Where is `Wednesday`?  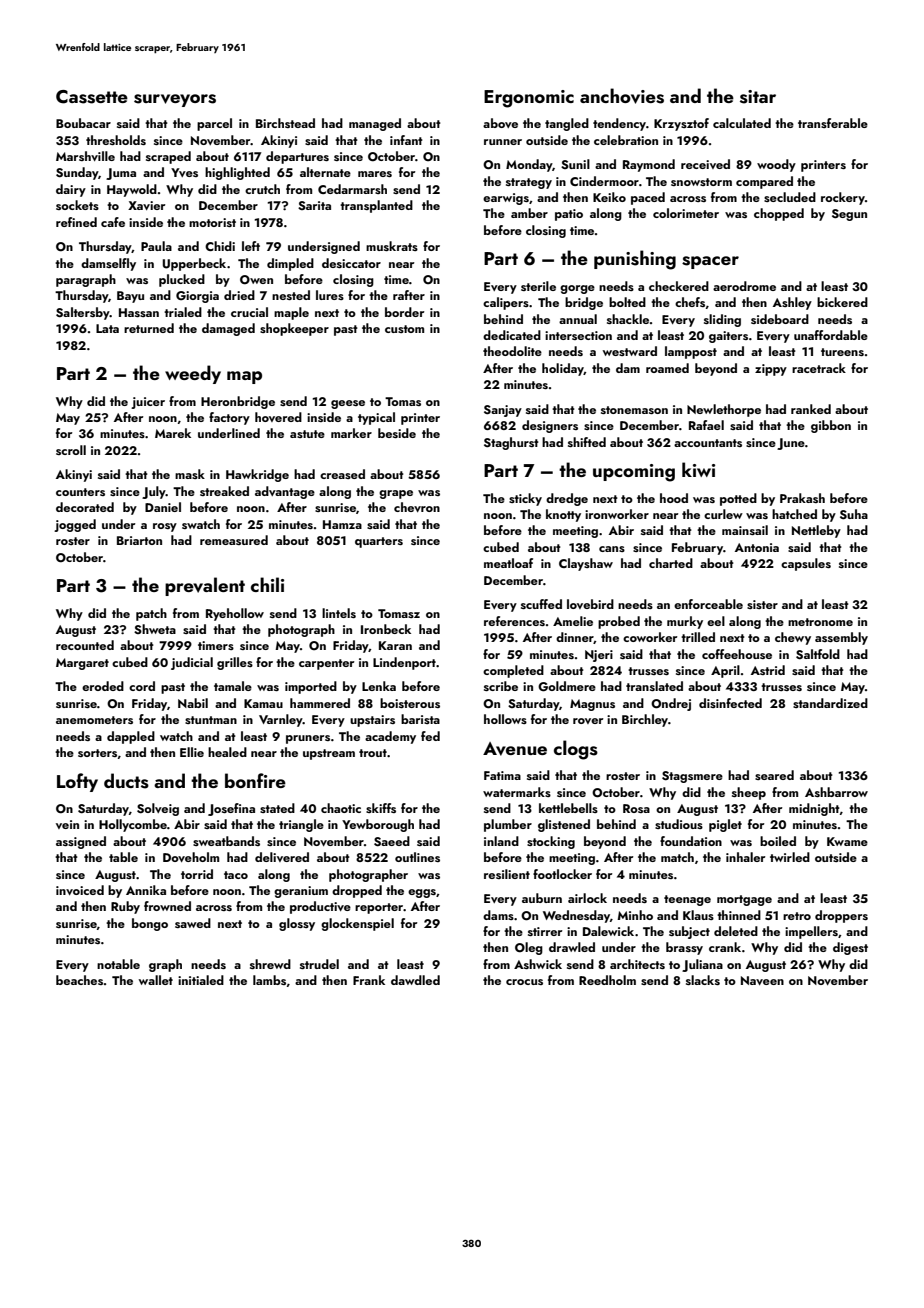
Wednesday is located at coordinates (576, 916).
